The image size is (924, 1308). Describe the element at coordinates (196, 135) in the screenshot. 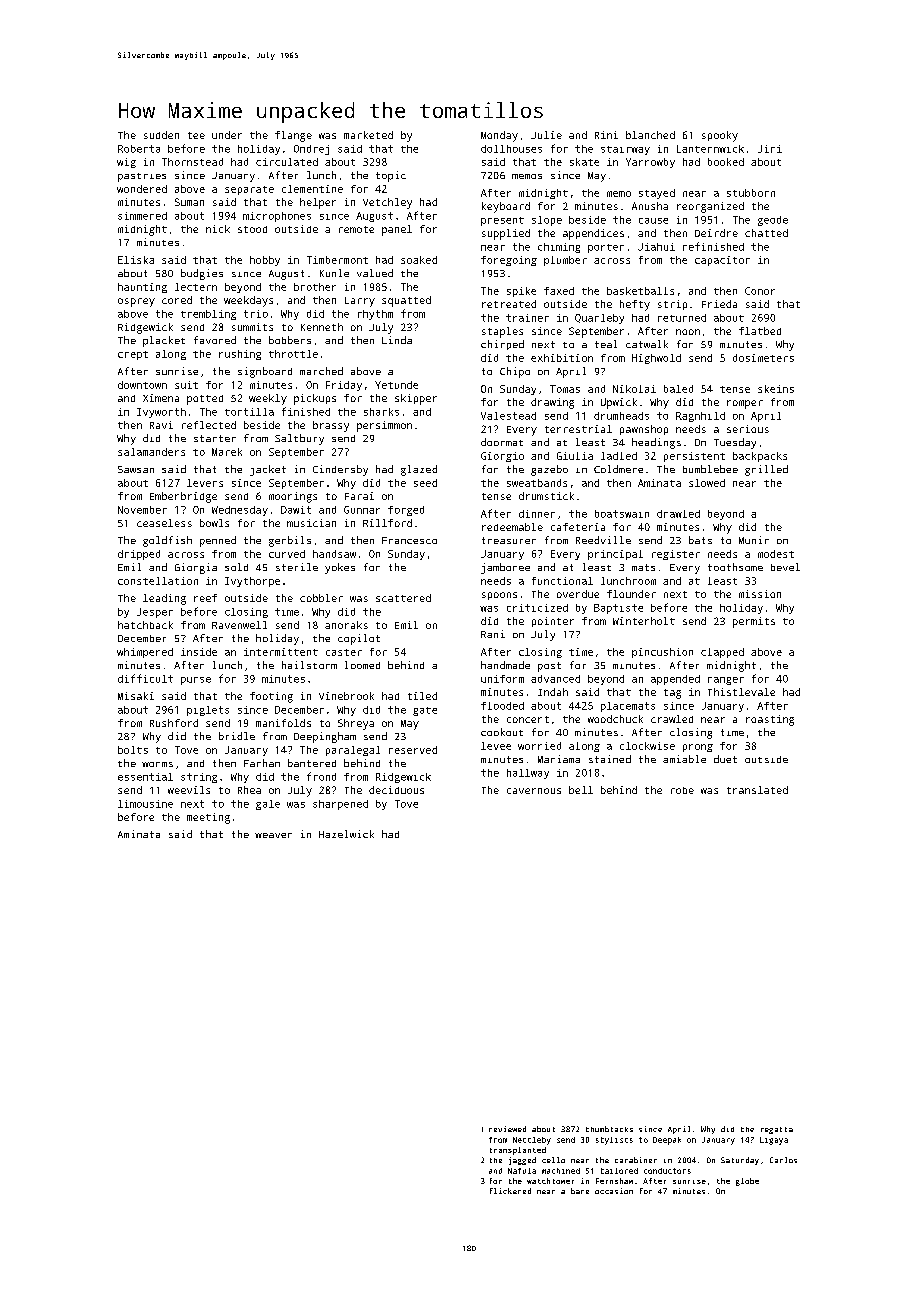

I see `tee` at that location.
